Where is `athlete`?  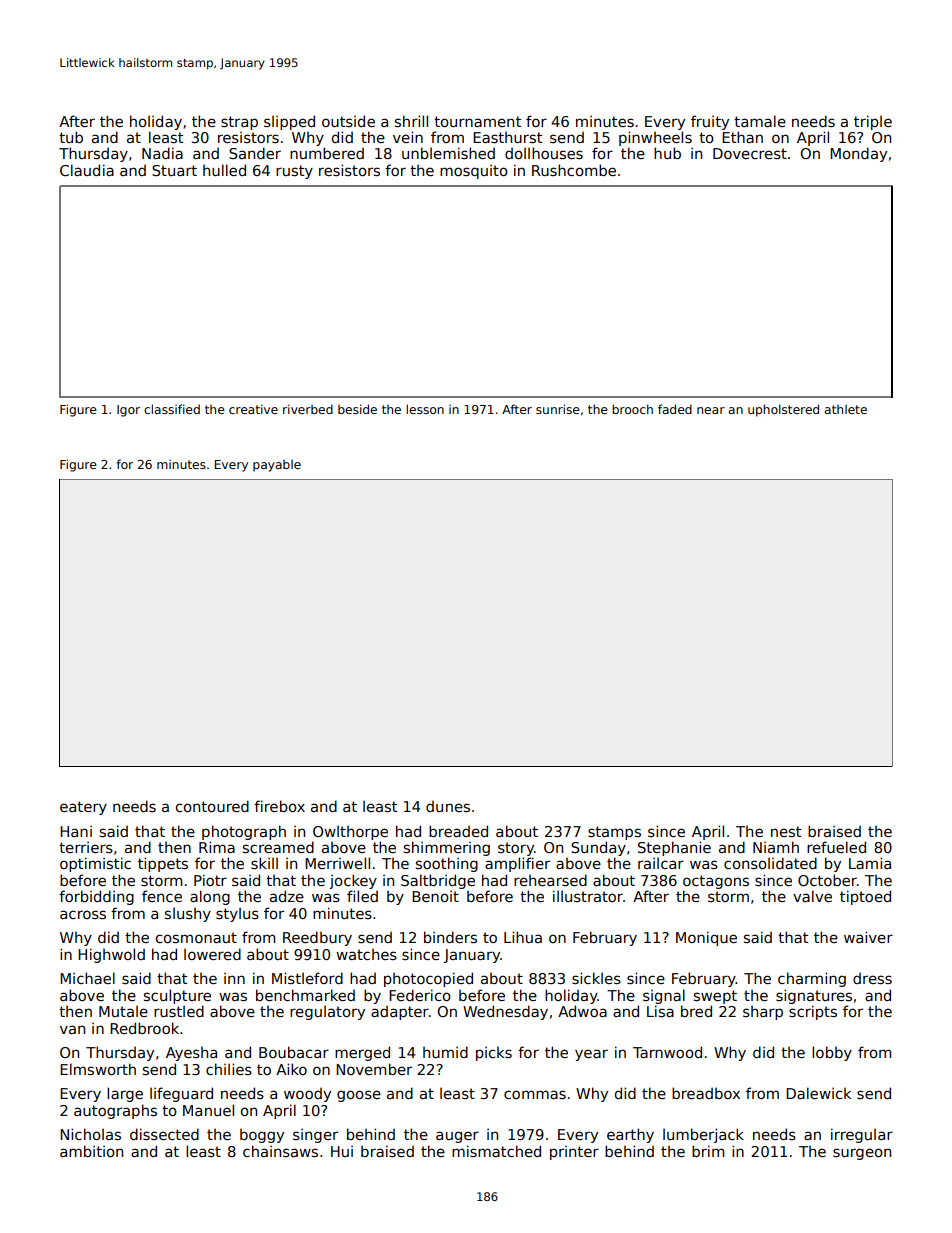 athlete is located at coordinates (845, 409).
